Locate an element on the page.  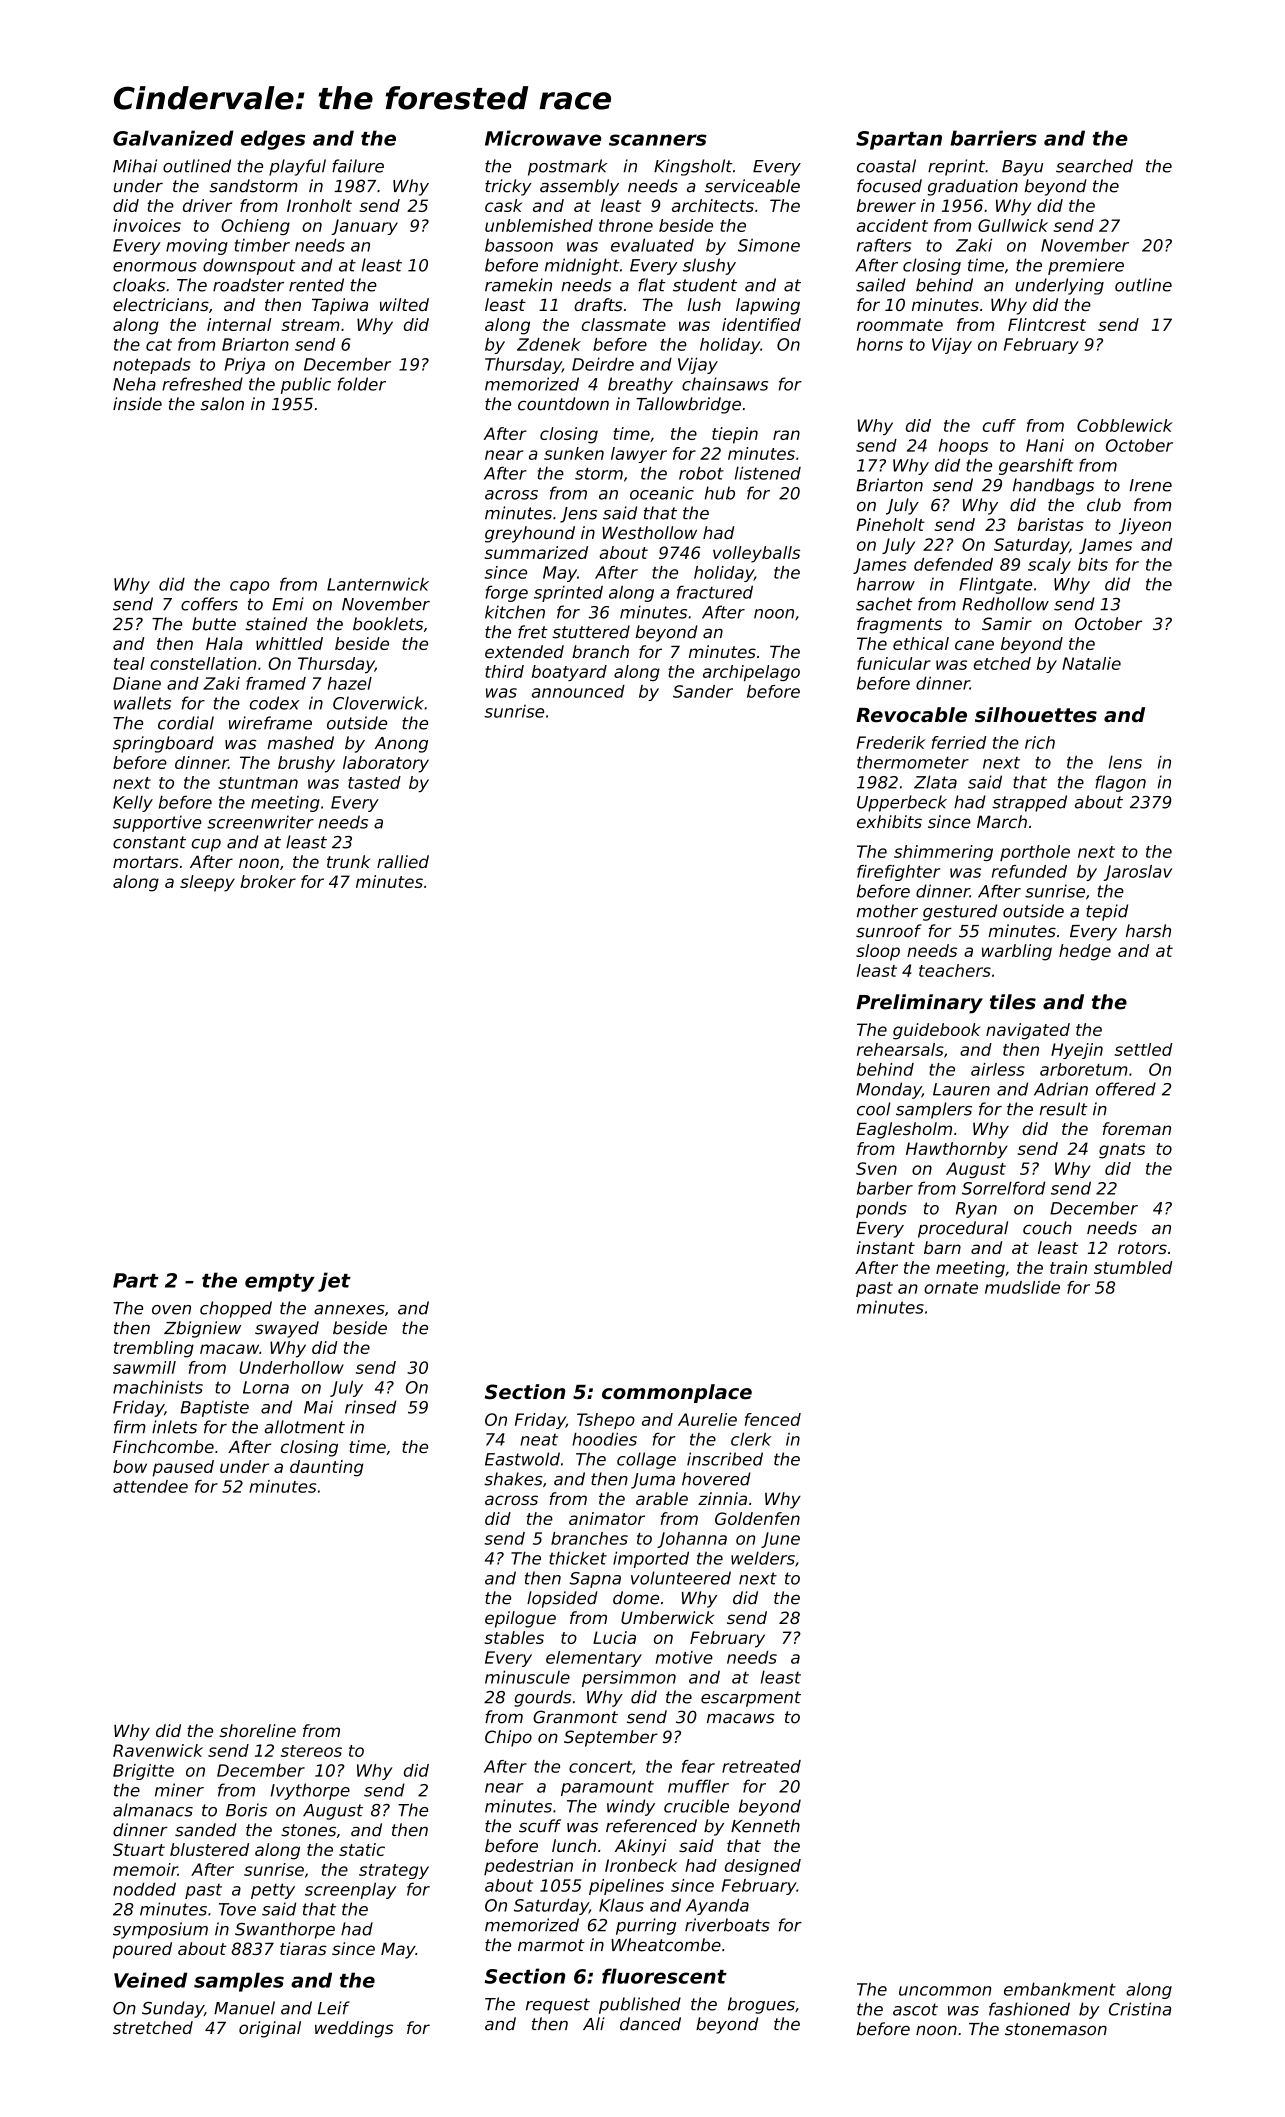
train is located at coordinates (1068, 1267).
